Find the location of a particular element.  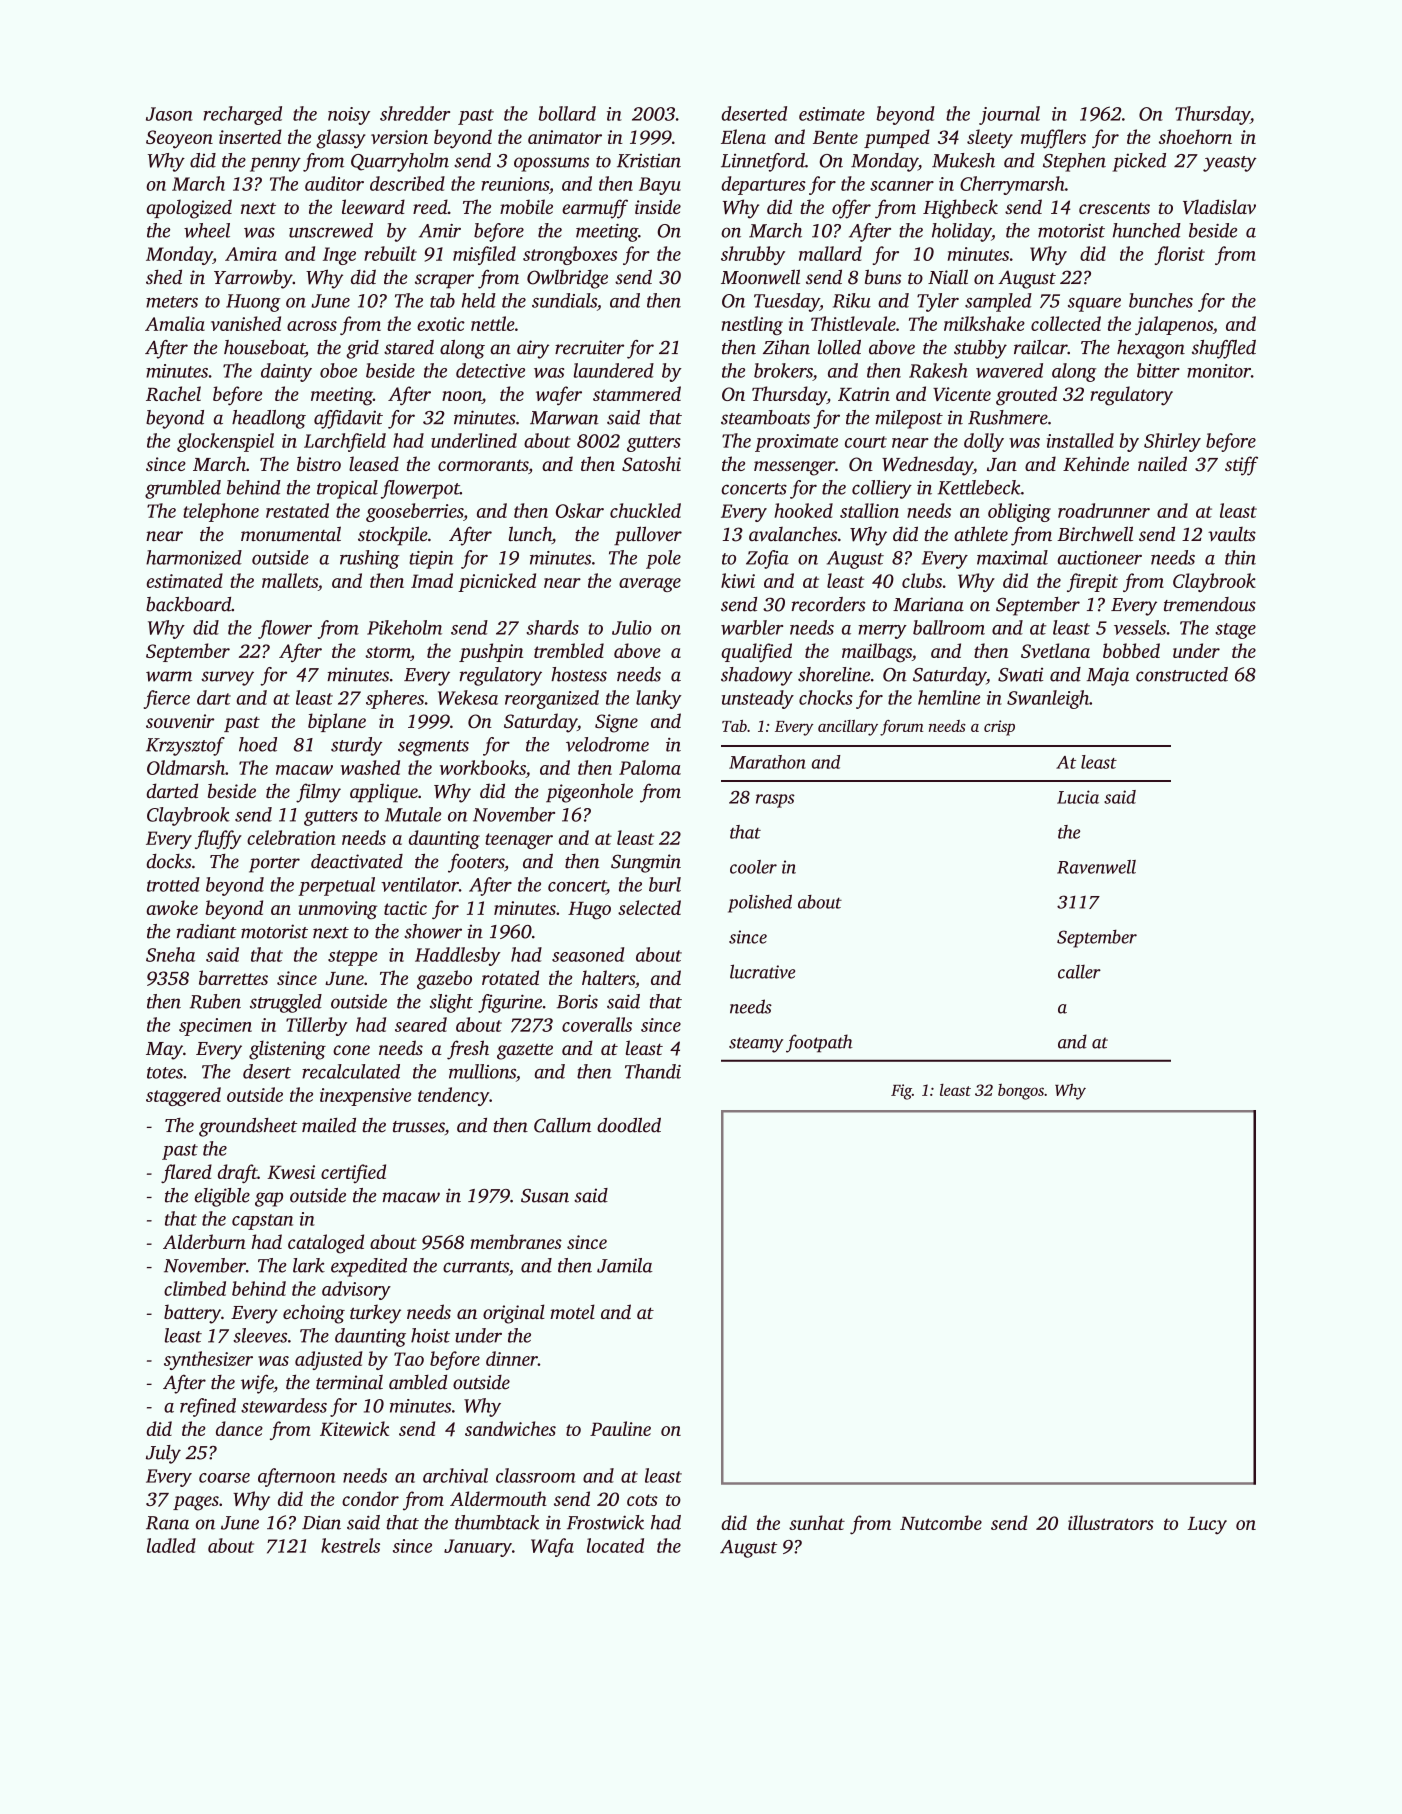

Kitewick is located at coordinates (354, 1428).
